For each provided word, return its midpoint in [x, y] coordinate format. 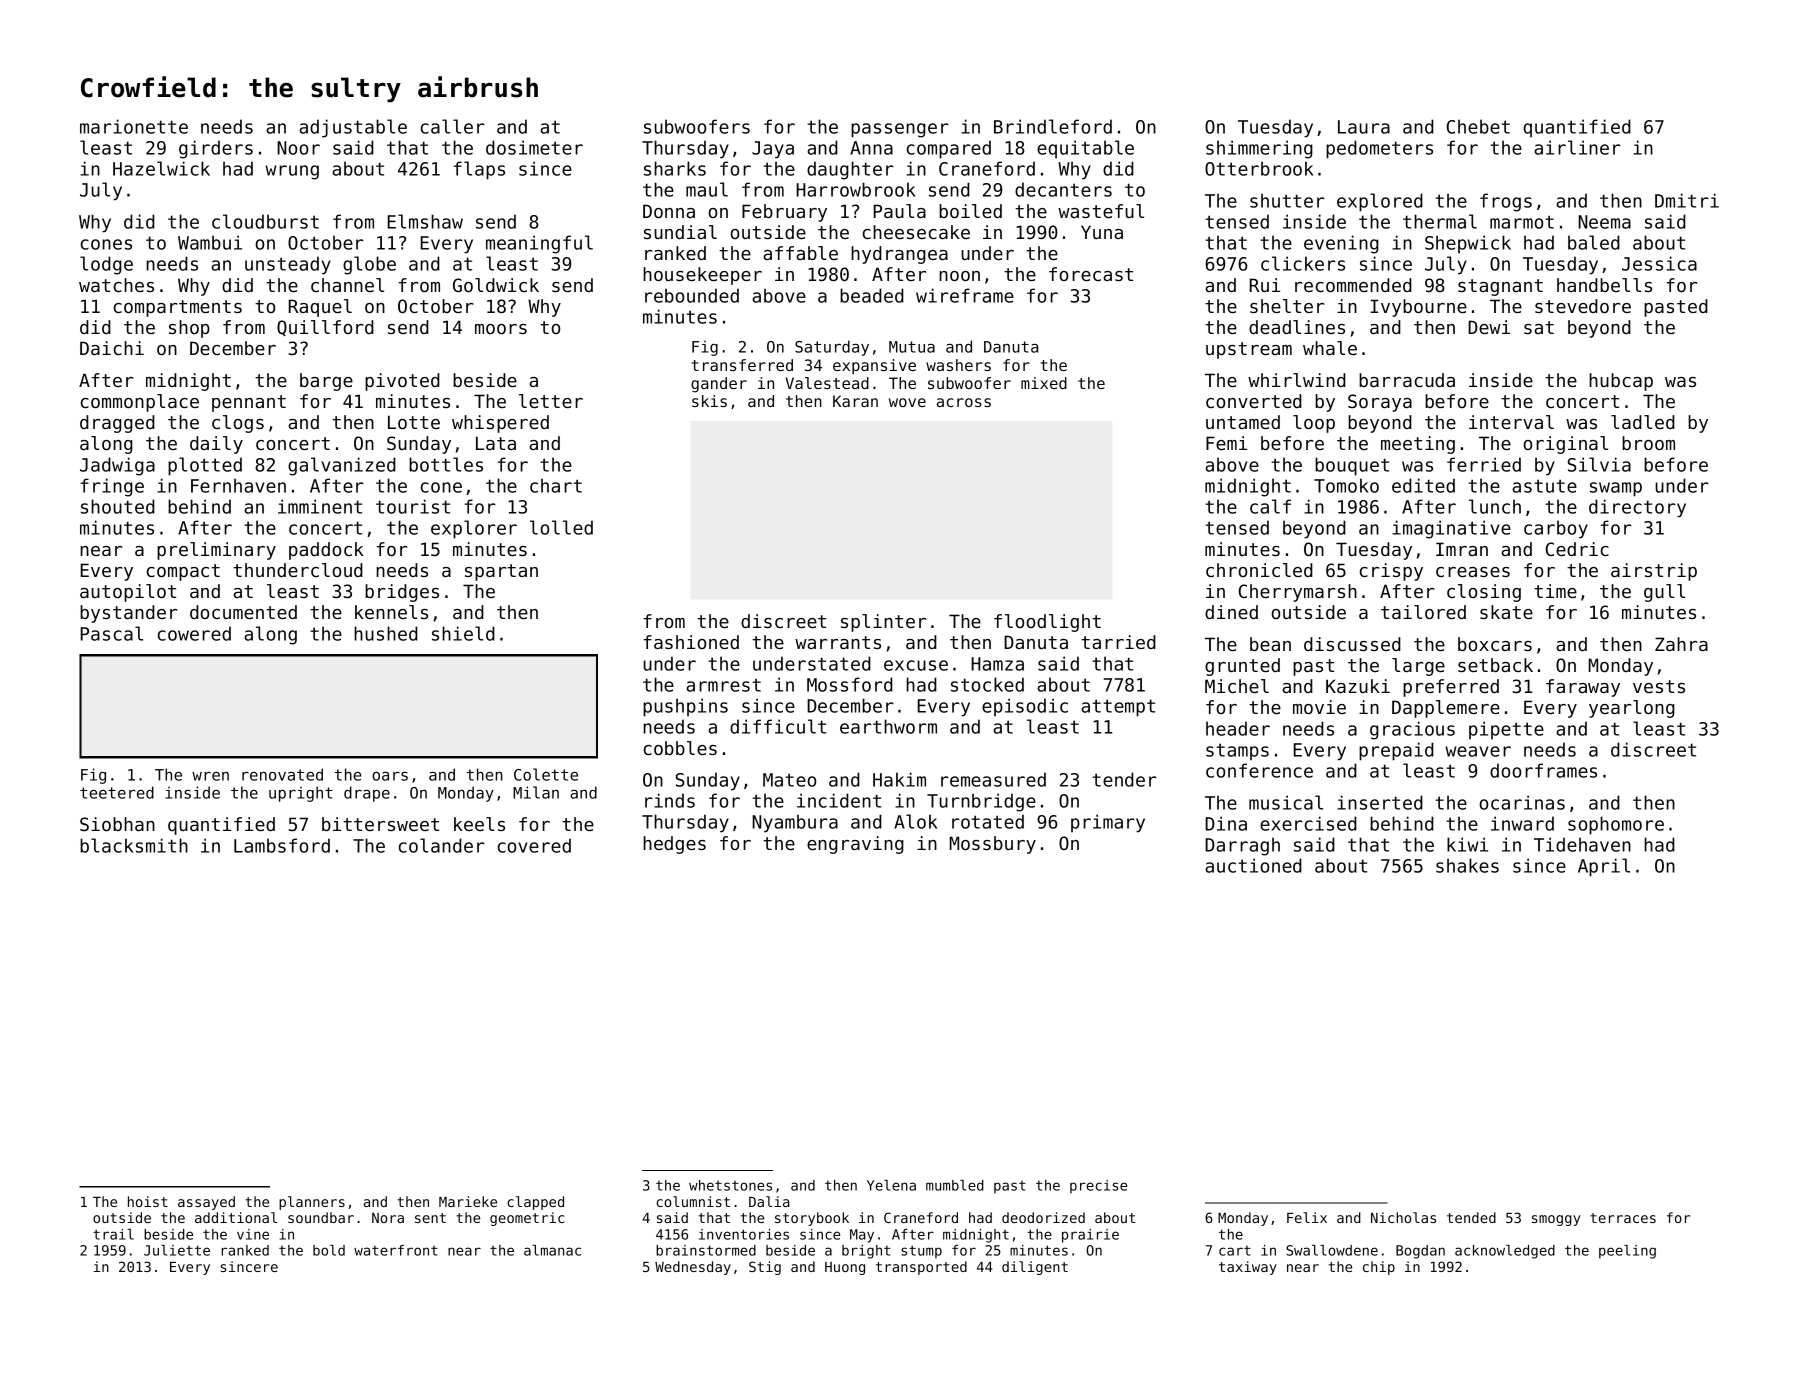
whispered [500, 424]
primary [1108, 823]
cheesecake [916, 232]
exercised [1308, 823]
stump [921, 1252]
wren [210, 776]
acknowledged [1505, 1252]
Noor [298, 148]
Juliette [177, 1250]
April [1604, 867]
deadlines [1297, 327]
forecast [1091, 274]
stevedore [1583, 306]
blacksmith [134, 845]
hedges [674, 845]
